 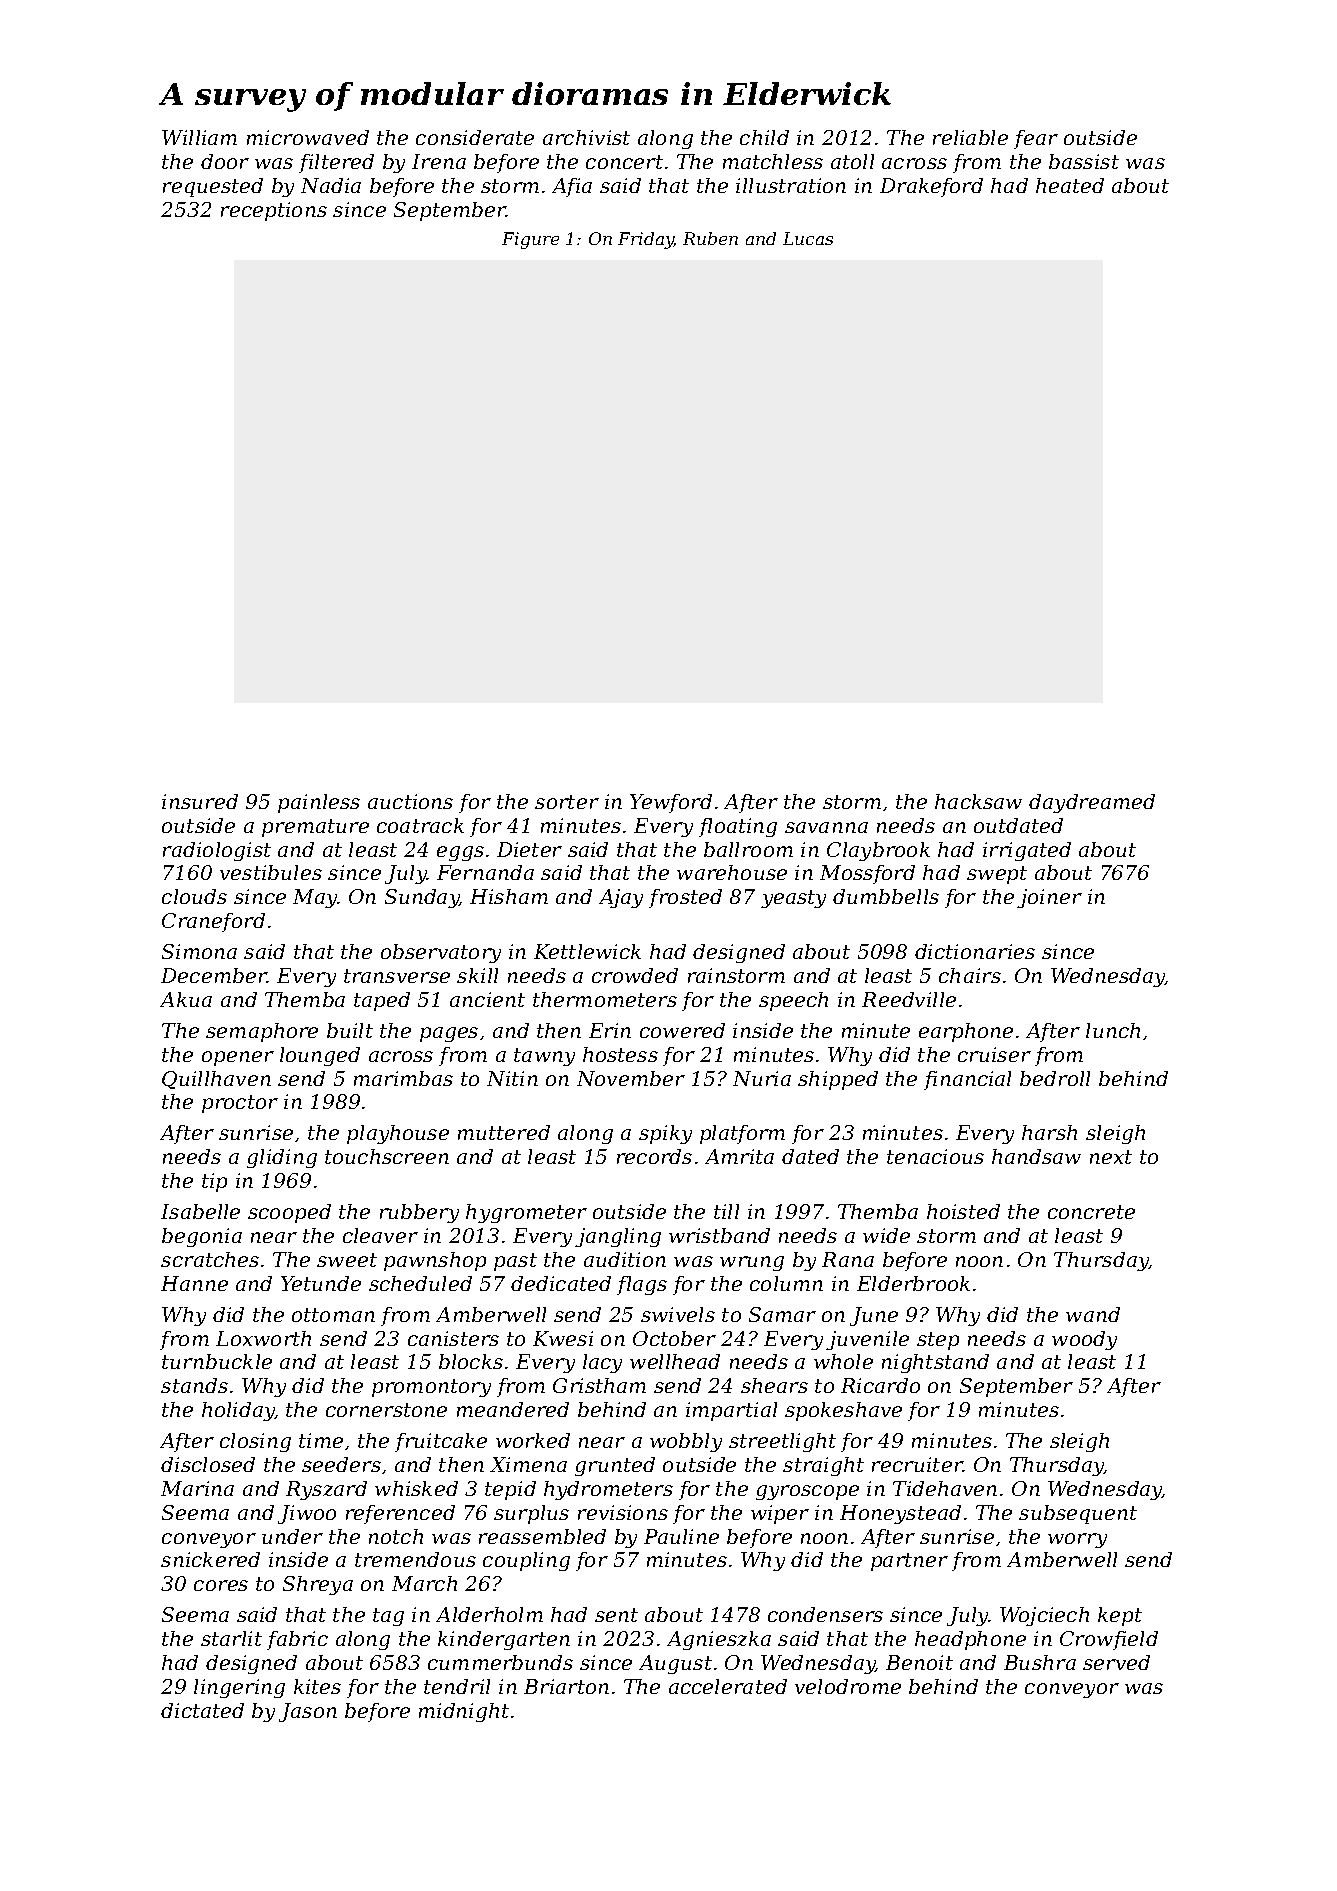 I want to click on Drakeford, so click(x=931, y=187).
